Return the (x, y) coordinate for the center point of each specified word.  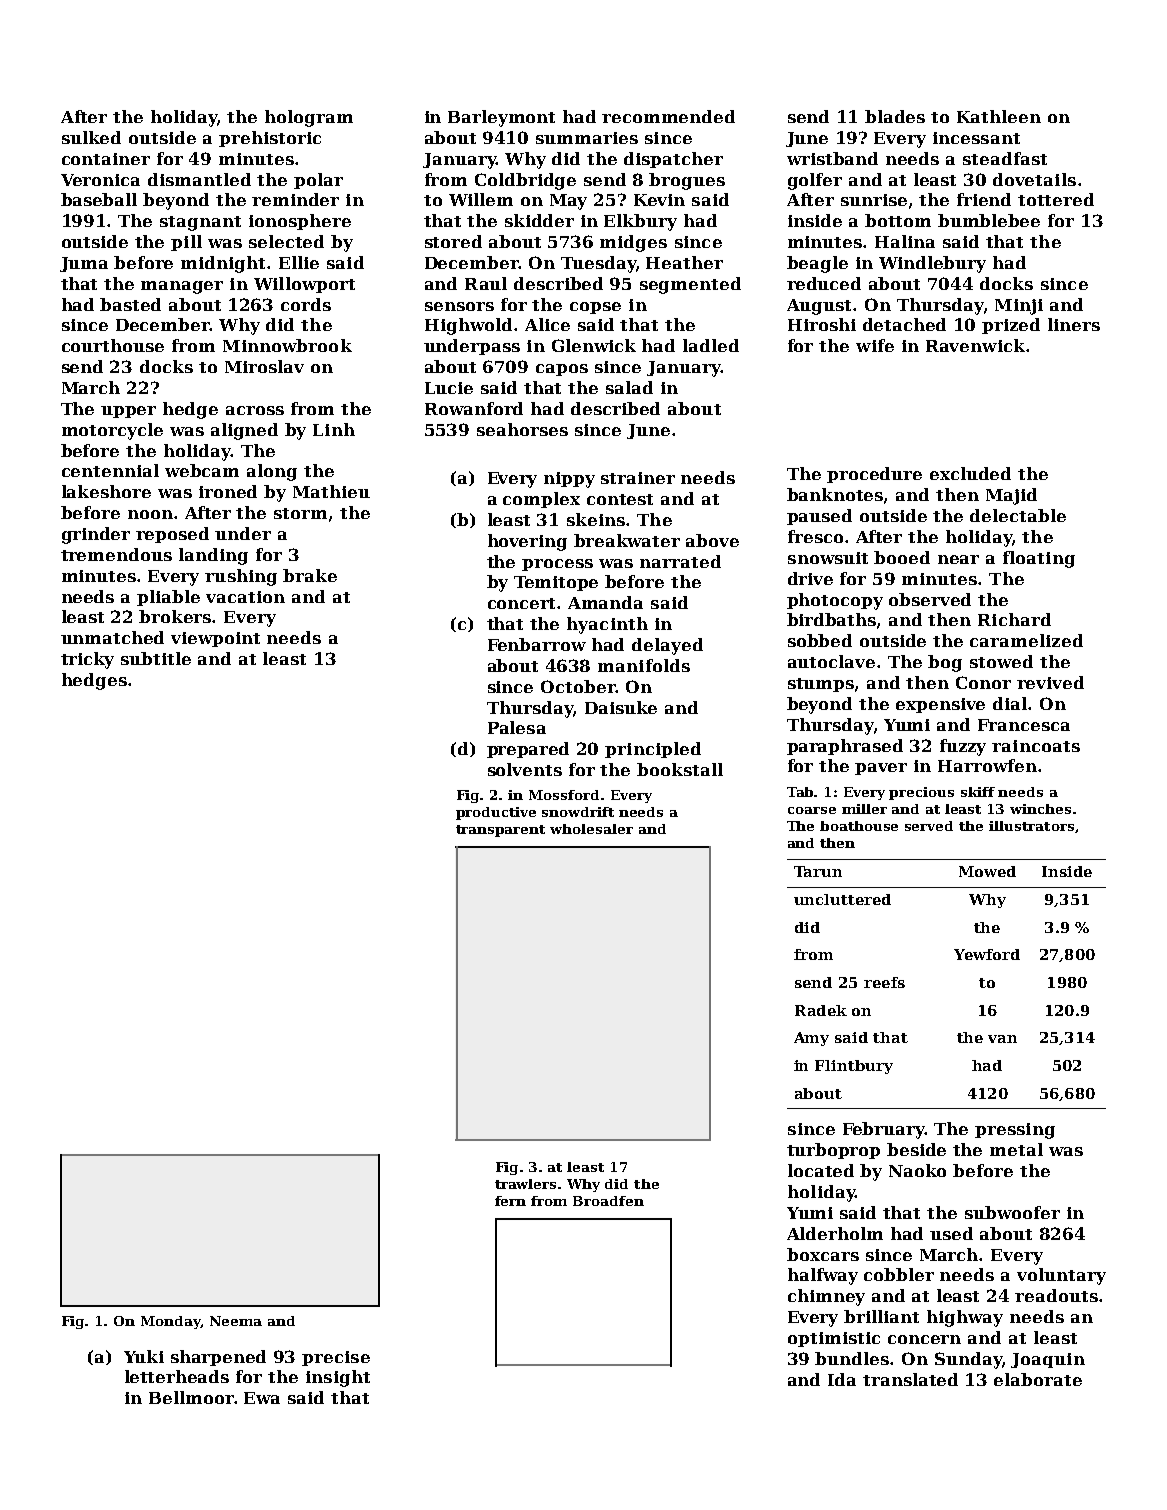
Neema (236, 1321)
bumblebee (989, 220)
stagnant (200, 223)
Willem (481, 199)
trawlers (525, 1184)
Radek (821, 1010)
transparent (500, 831)
